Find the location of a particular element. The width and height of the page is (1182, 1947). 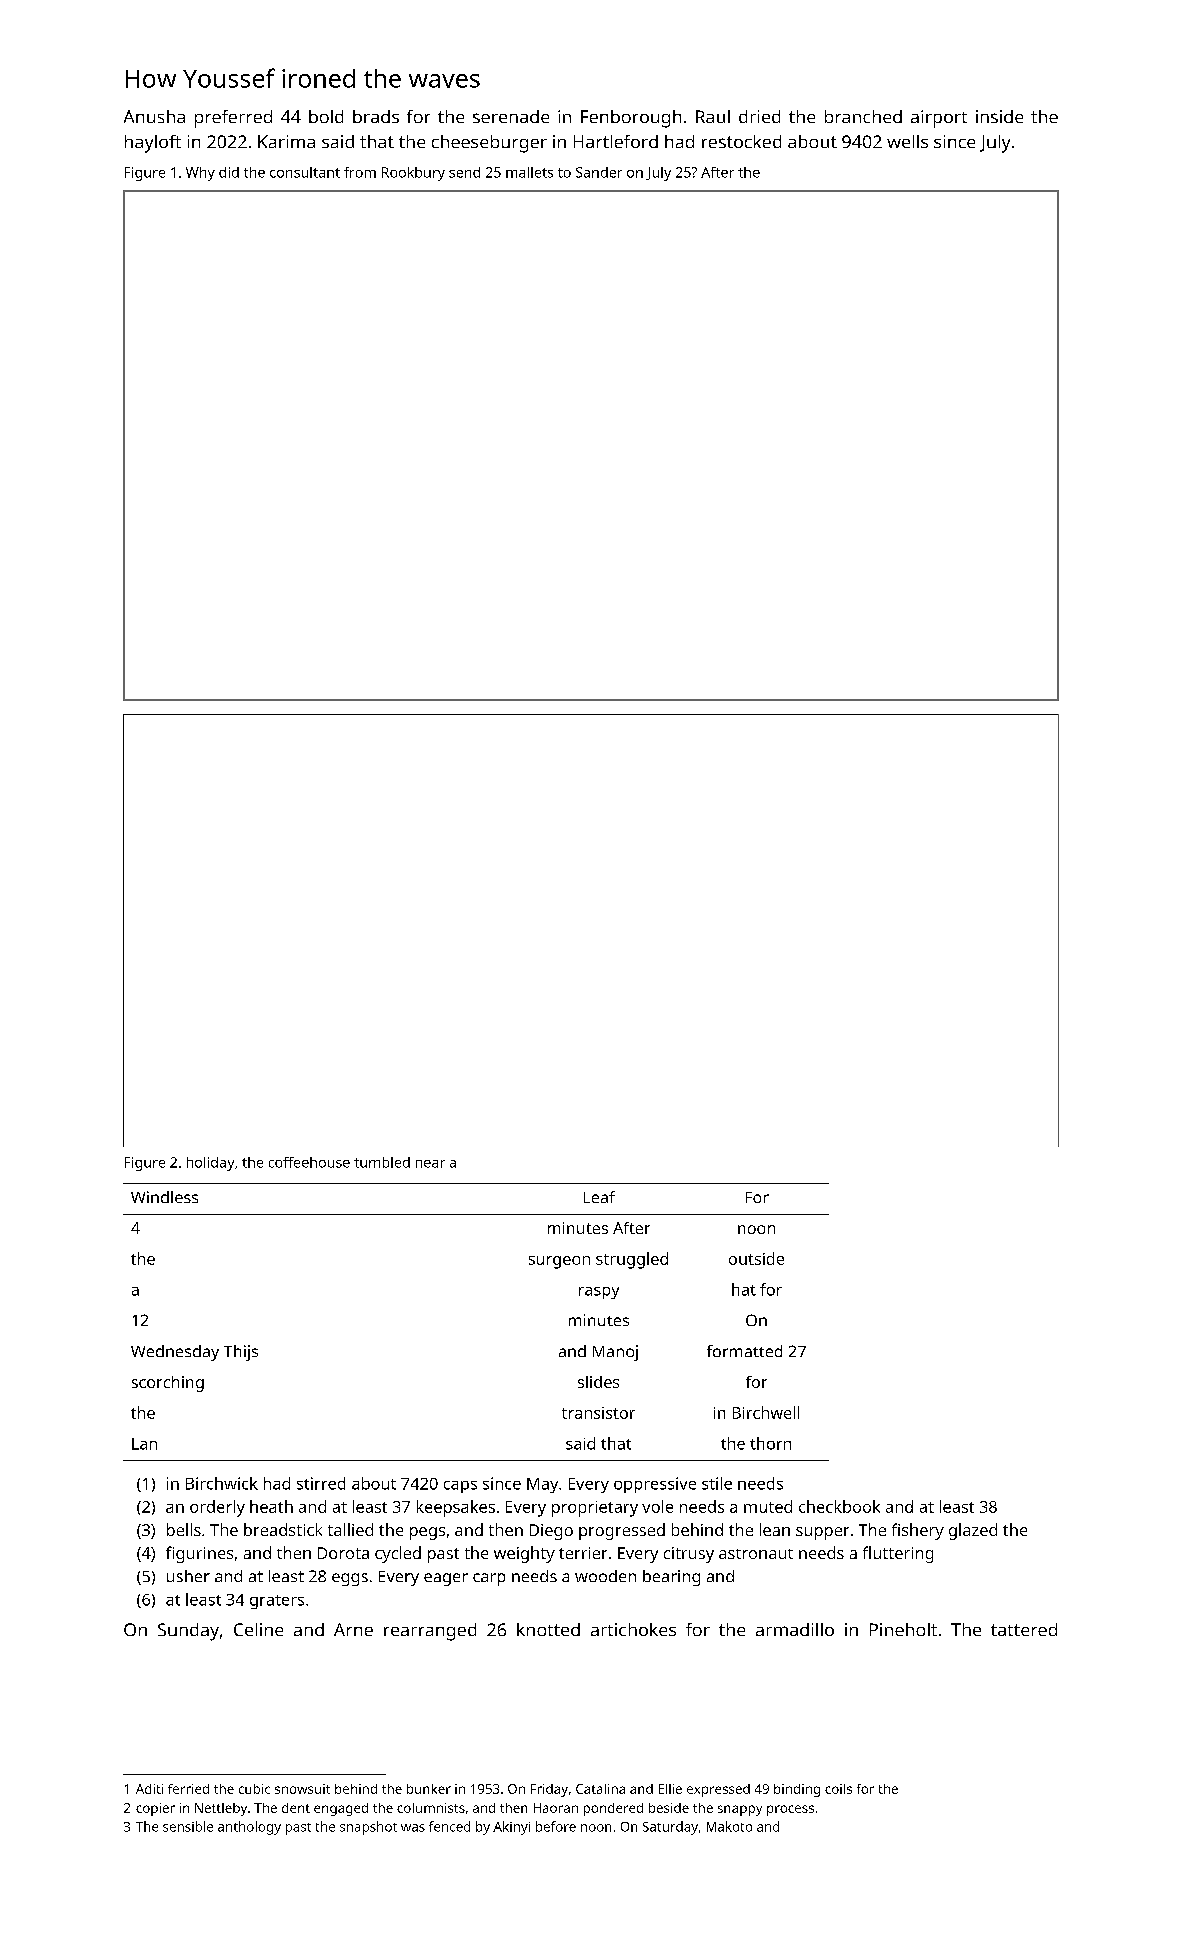

tattered is located at coordinates (1024, 1629).
